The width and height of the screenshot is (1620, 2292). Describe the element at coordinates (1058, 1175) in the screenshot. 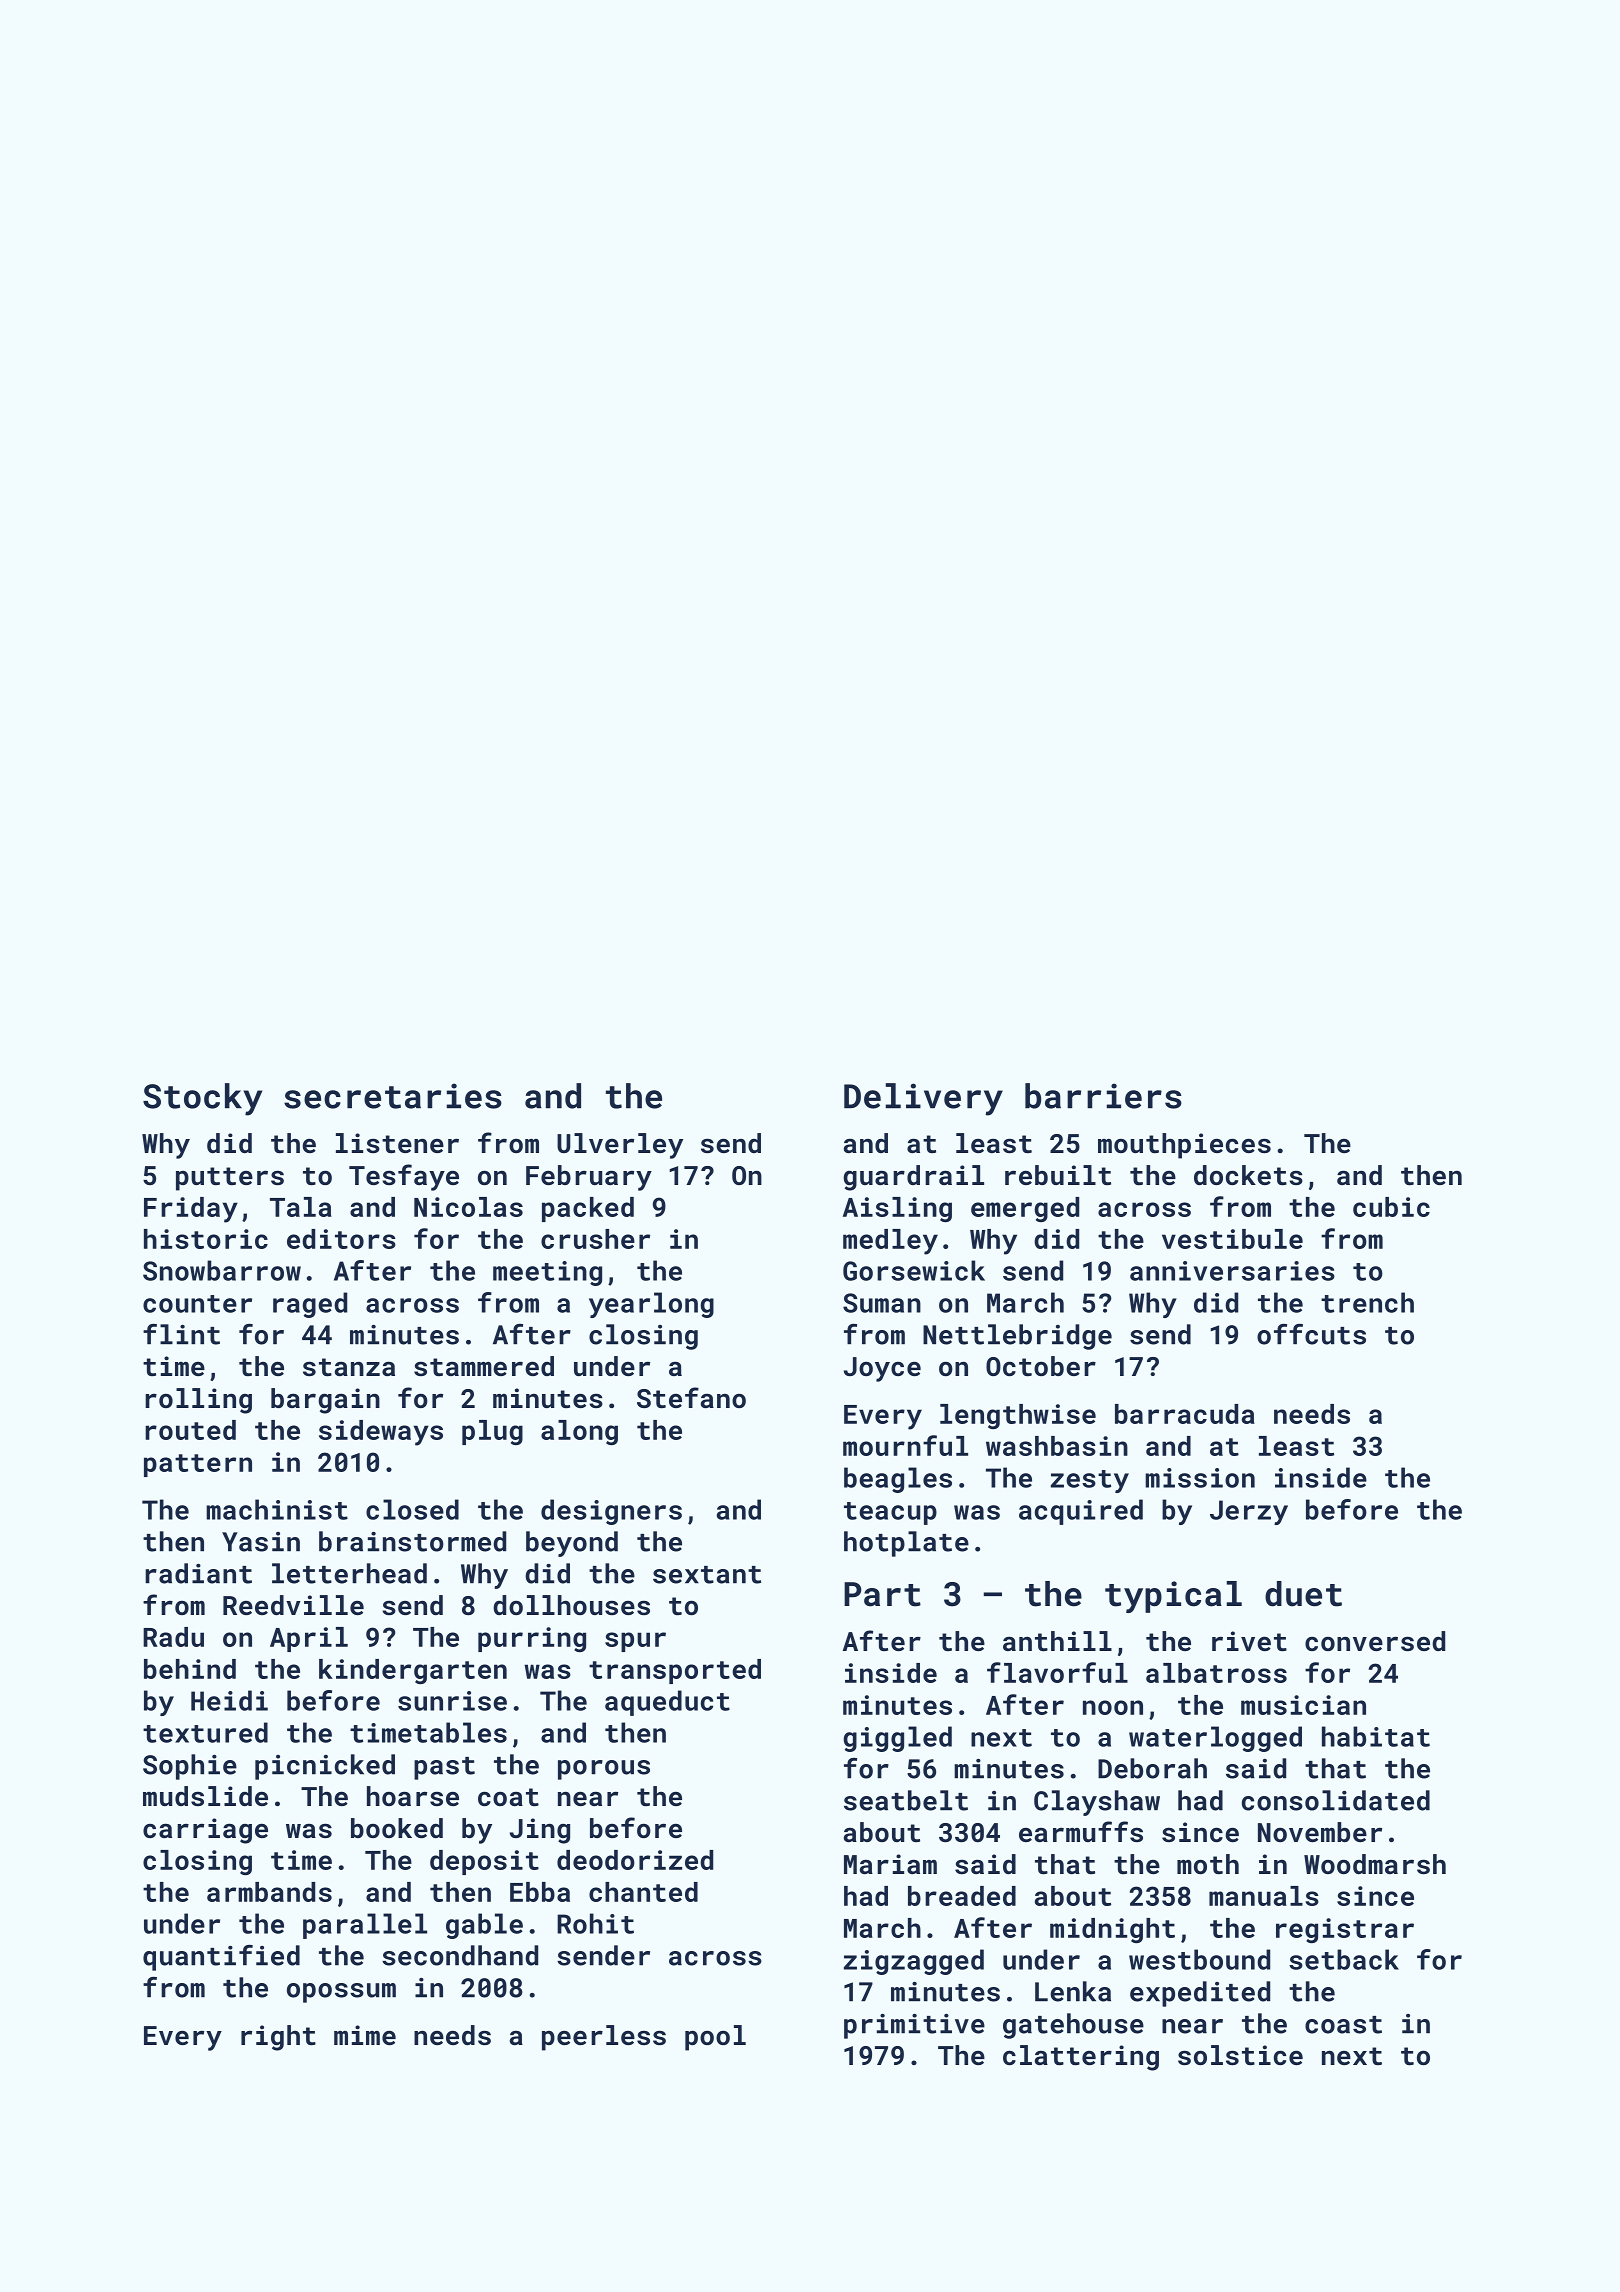

I see `rebuilt` at that location.
